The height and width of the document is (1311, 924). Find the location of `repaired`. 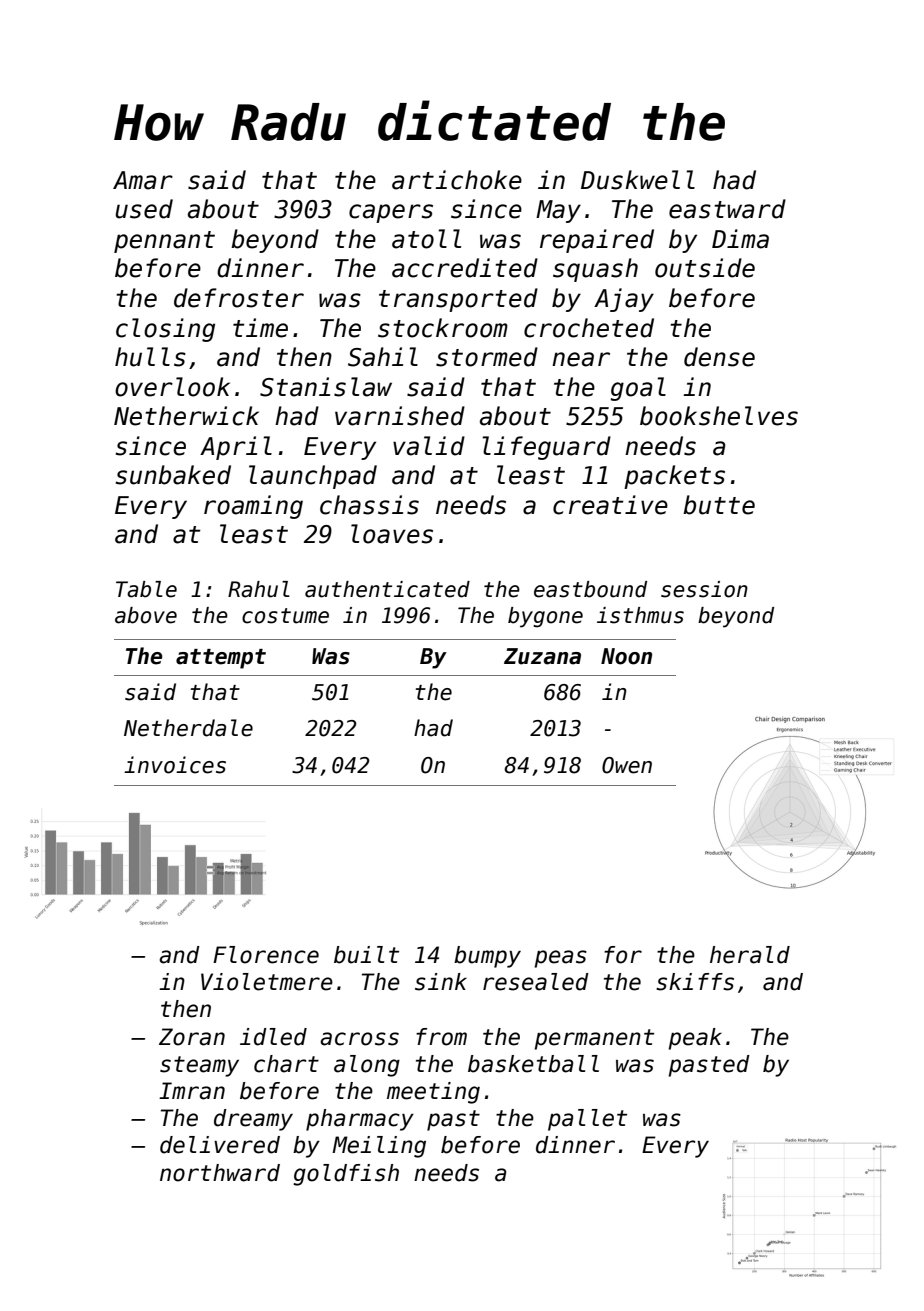

repaired is located at coordinates (597, 241).
